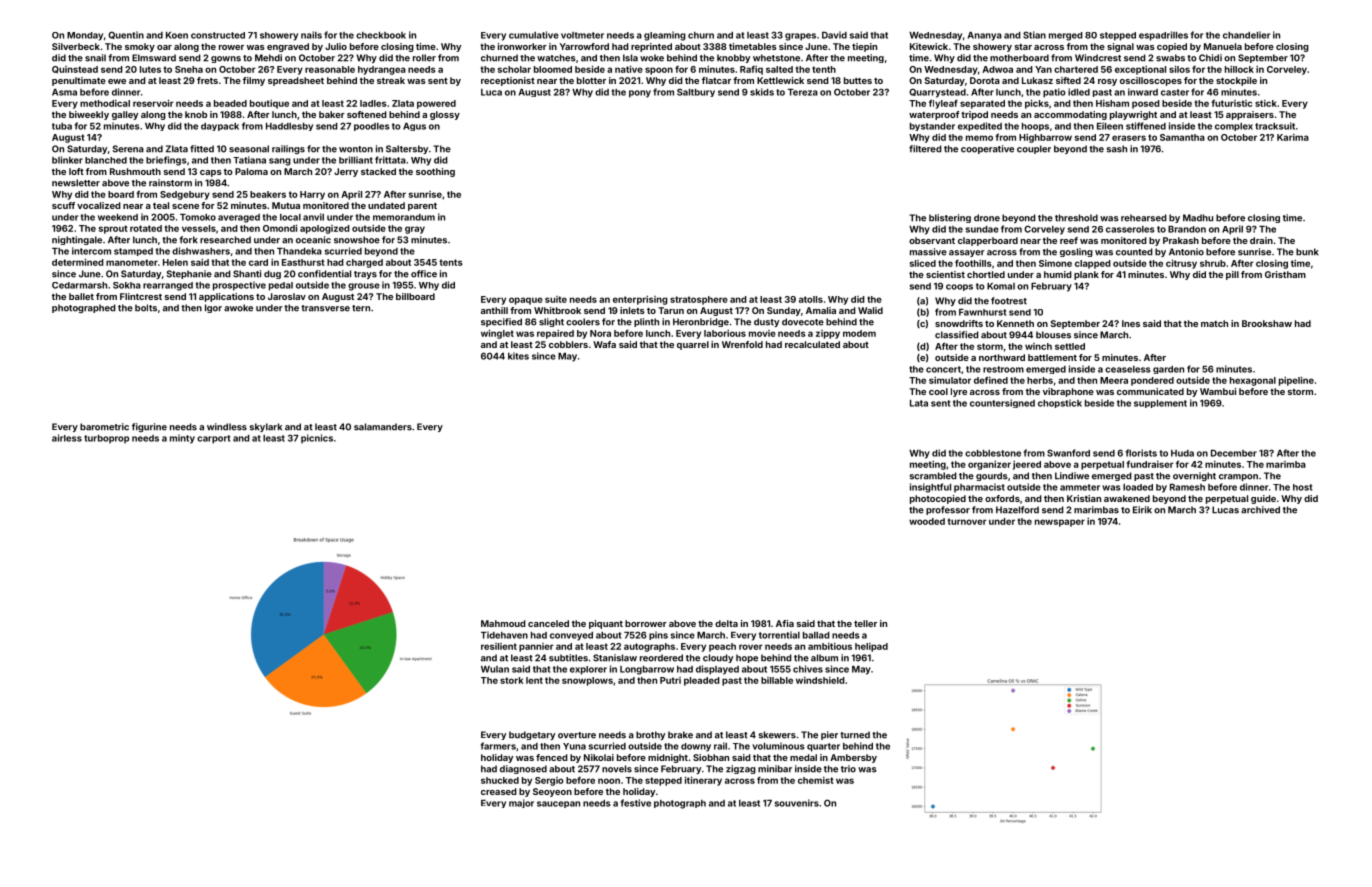  I want to click on airless, so click(67, 438).
